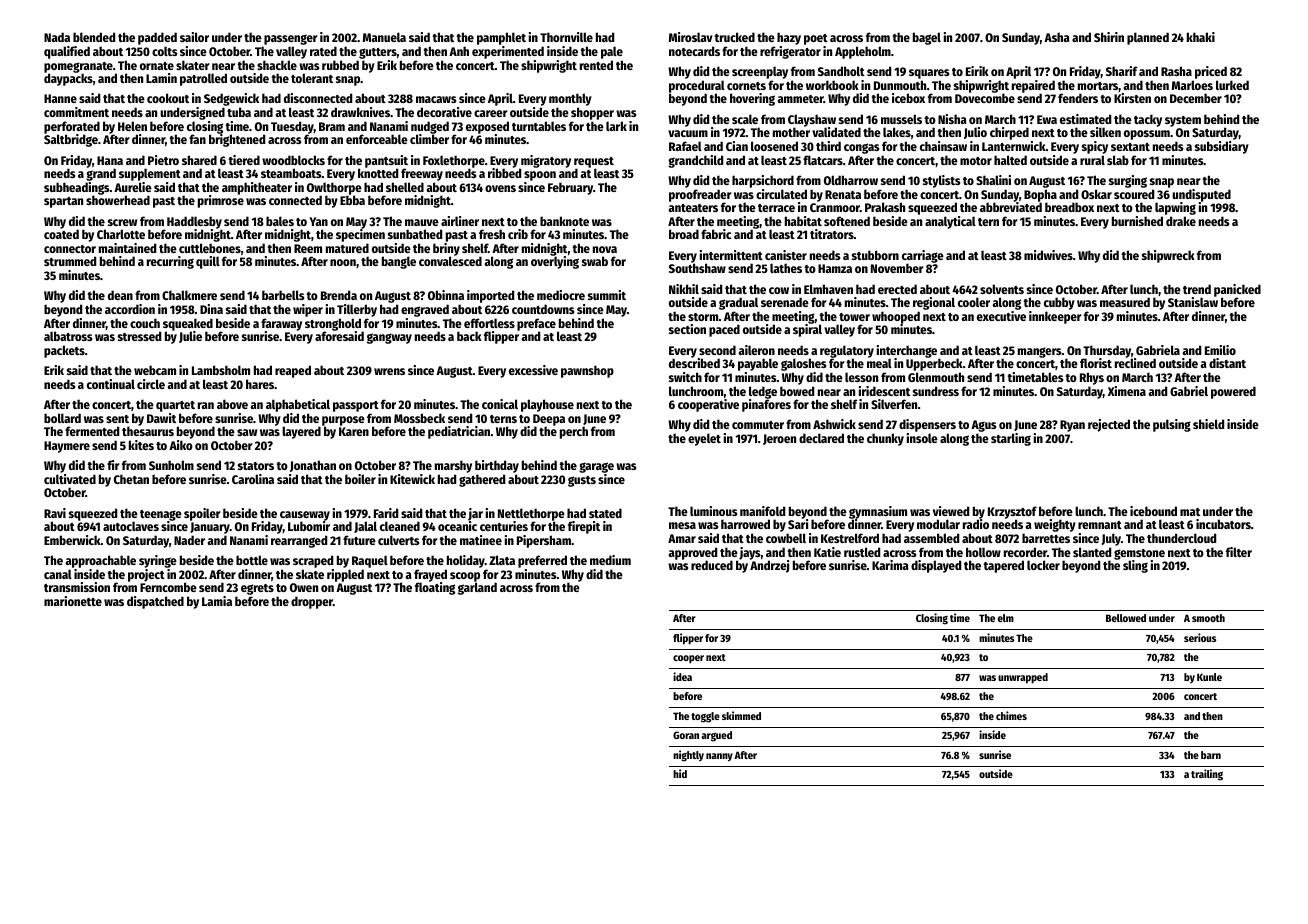  Describe the element at coordinates (312, 602) in the screenshot. I see `dropper` at that location.
